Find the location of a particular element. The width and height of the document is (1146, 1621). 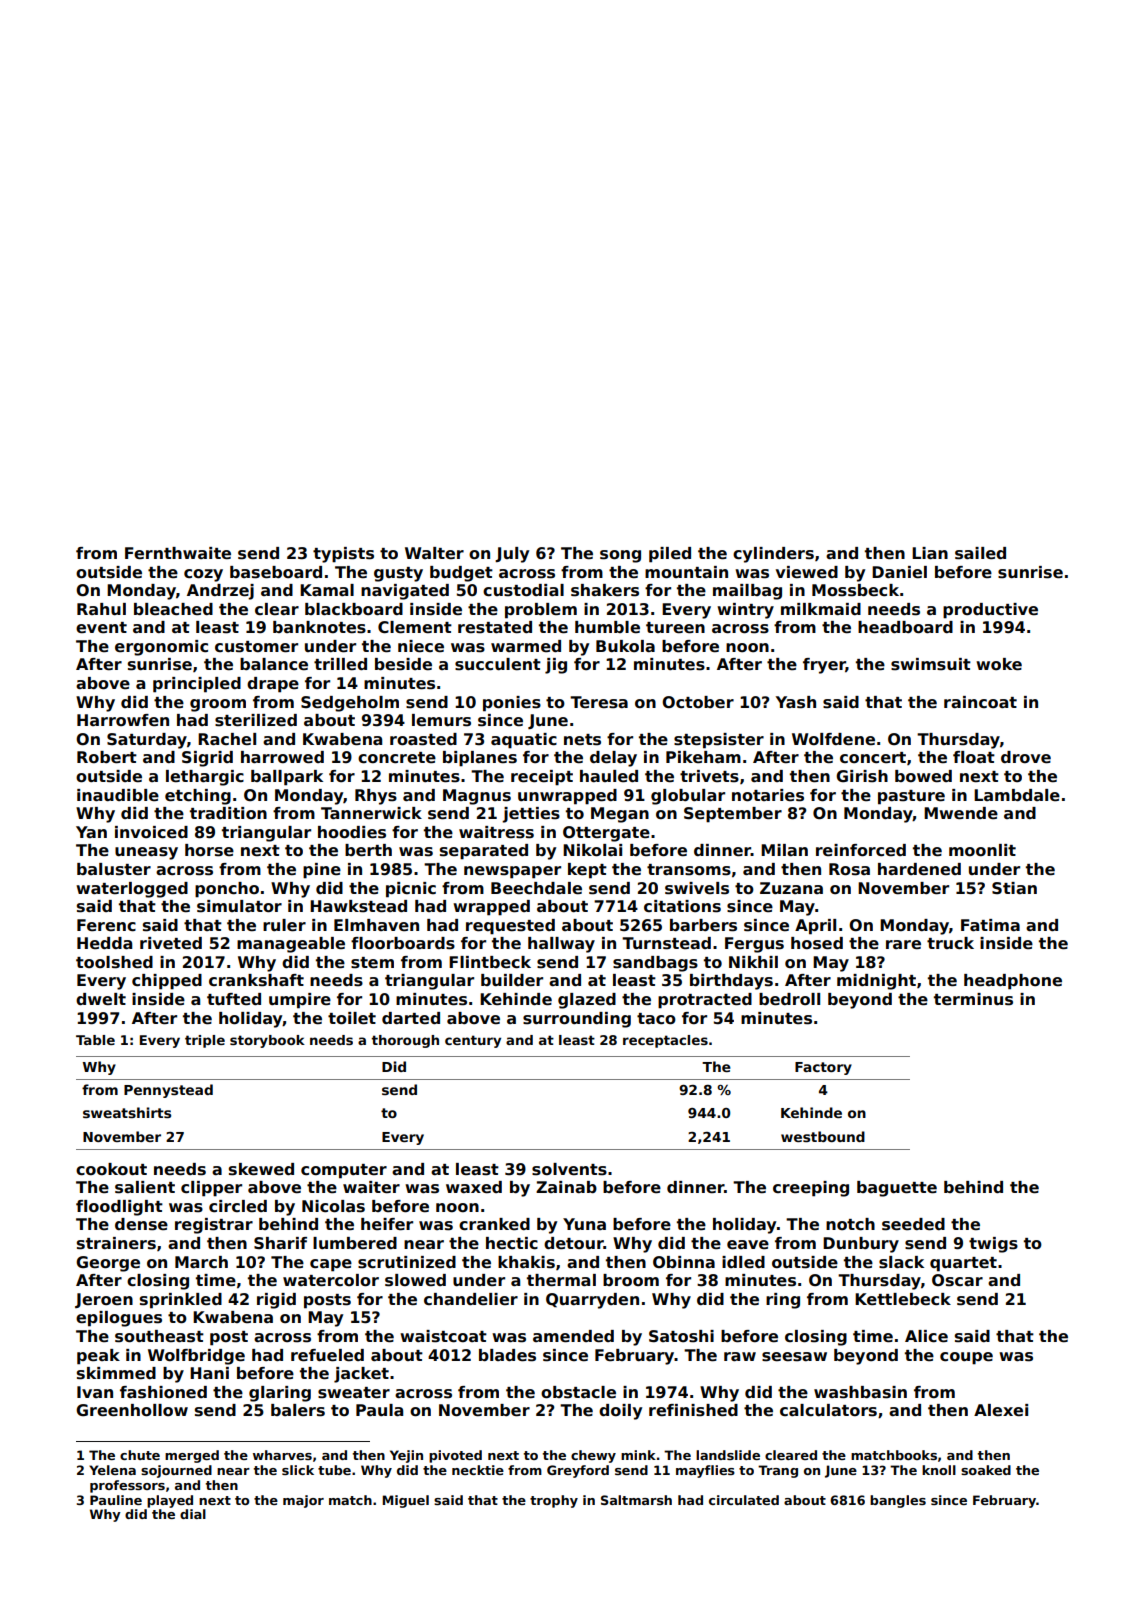

idled is located at coordinates (743, 1262).
